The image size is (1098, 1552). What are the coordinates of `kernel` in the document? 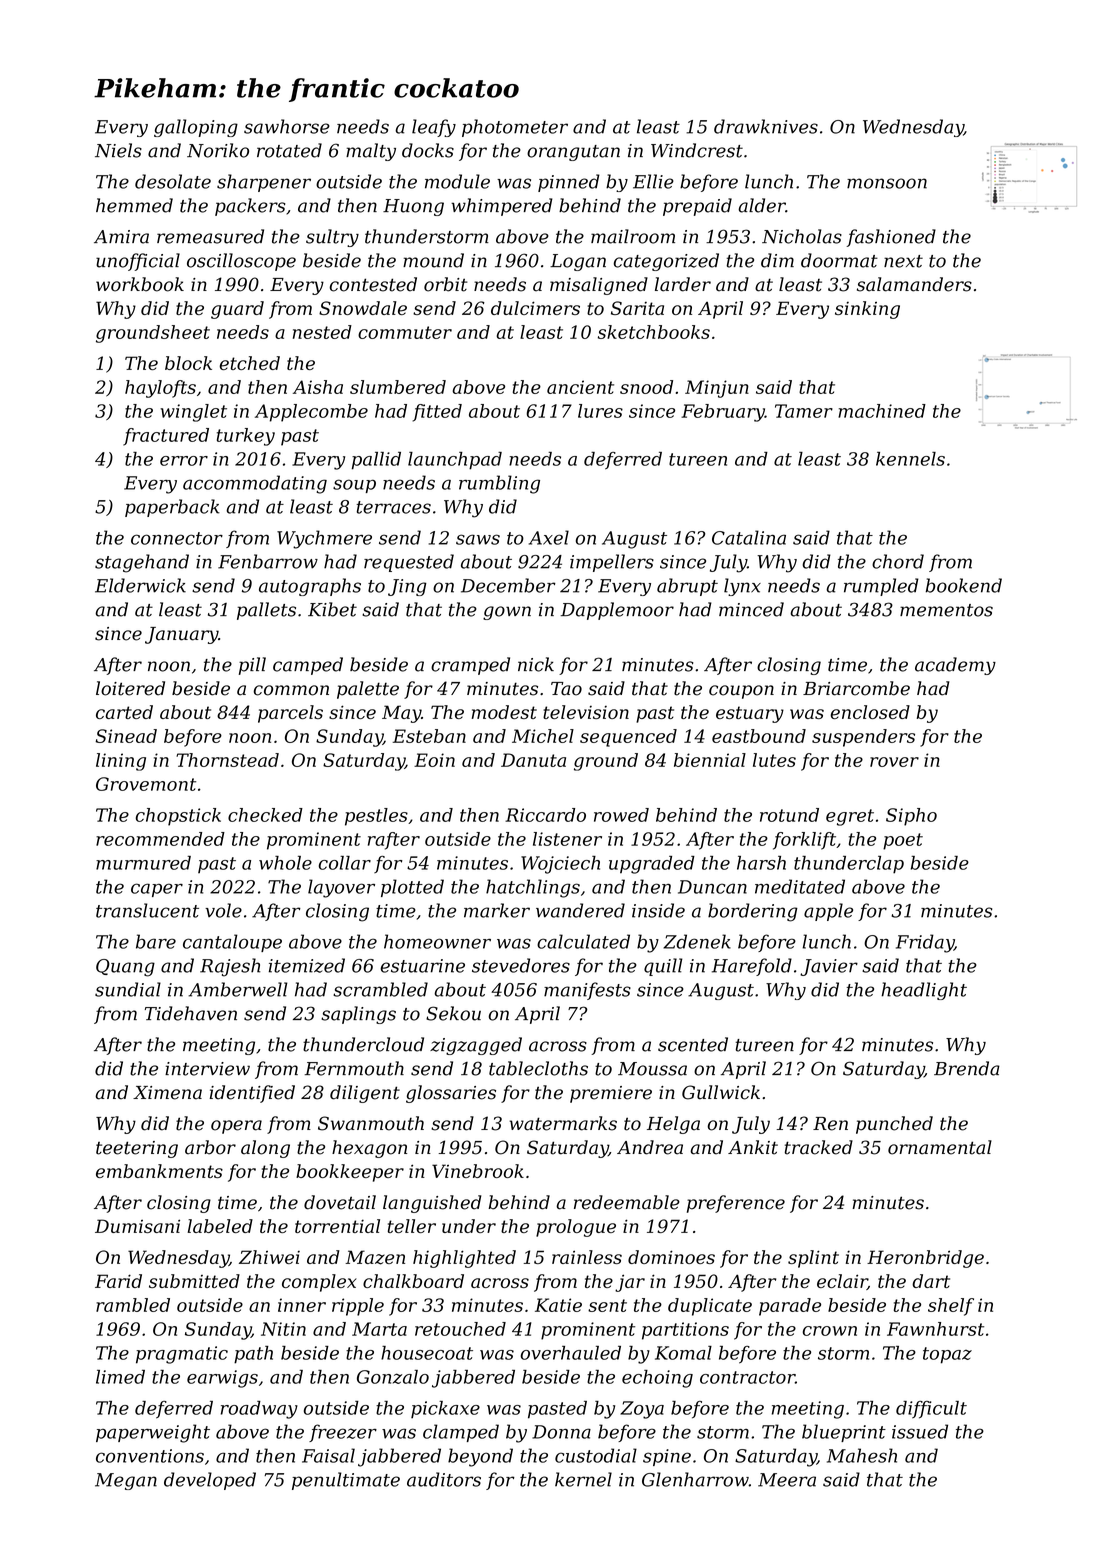 It's located at (583, 1479).
